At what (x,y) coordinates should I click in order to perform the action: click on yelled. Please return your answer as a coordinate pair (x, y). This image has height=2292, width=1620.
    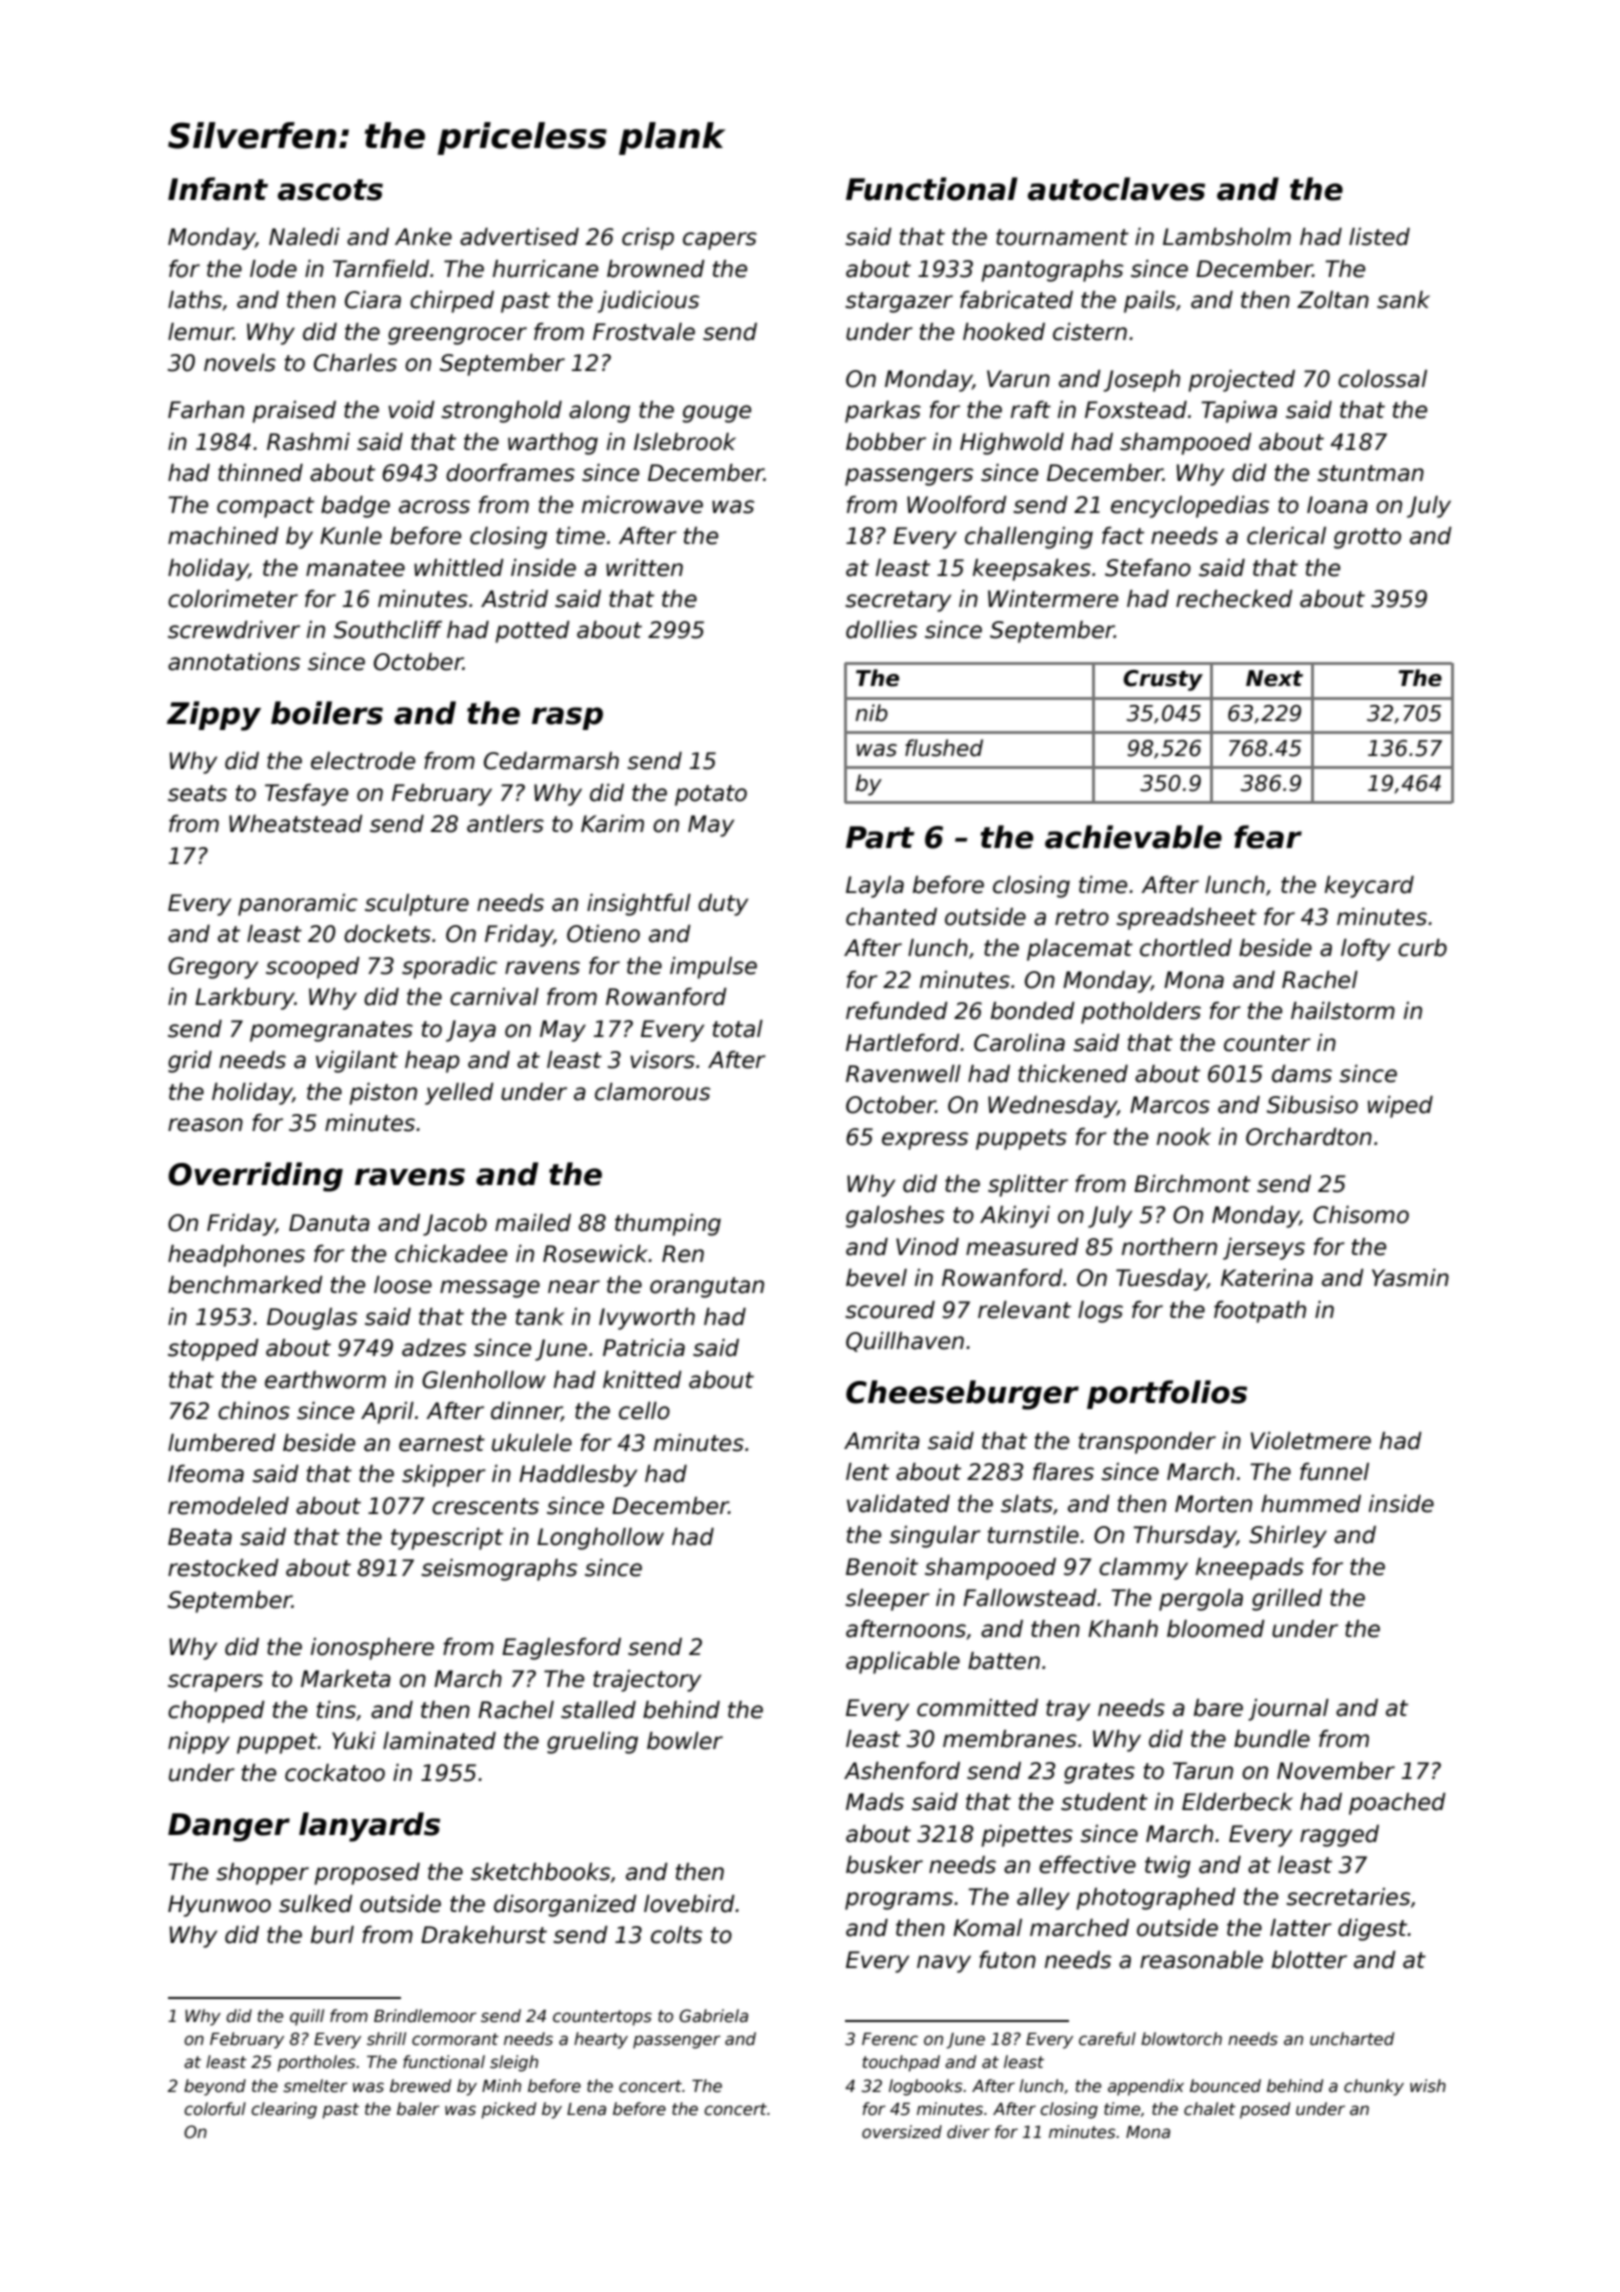
    Looking at the image, I should click on (459, 1094).
